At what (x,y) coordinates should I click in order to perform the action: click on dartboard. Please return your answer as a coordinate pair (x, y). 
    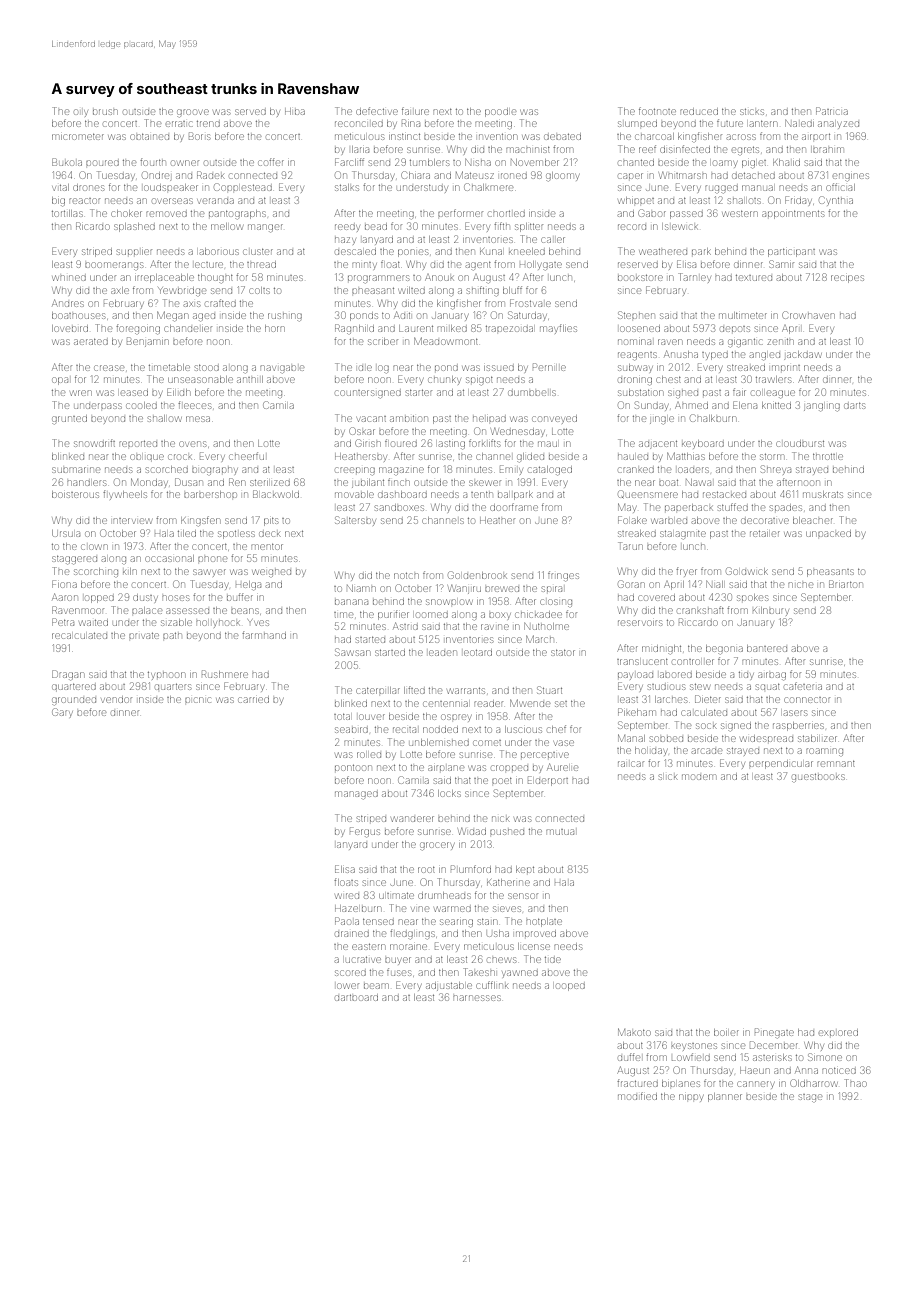
    Looking at the image, I should click on (356, 998).
